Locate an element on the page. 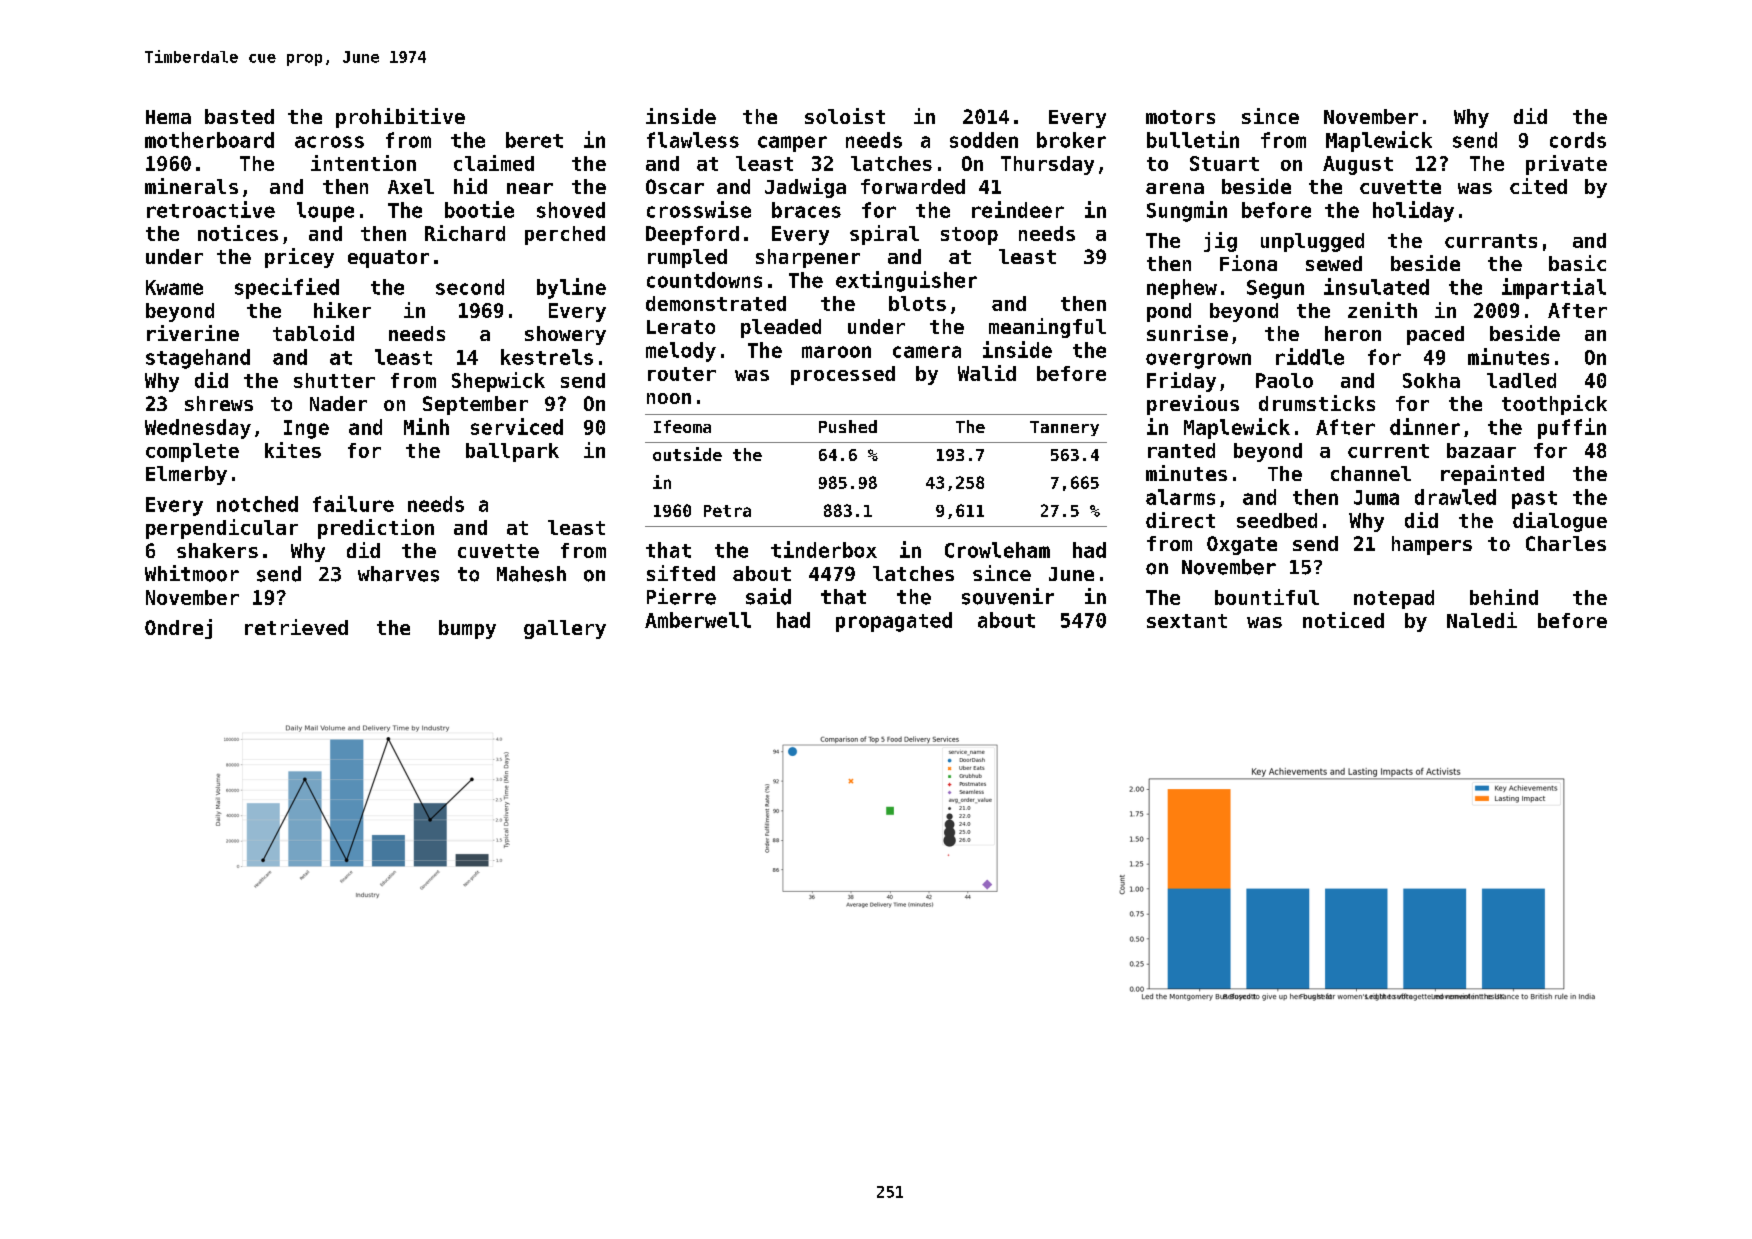  Amberwell is located at coordinates (698, 620).
